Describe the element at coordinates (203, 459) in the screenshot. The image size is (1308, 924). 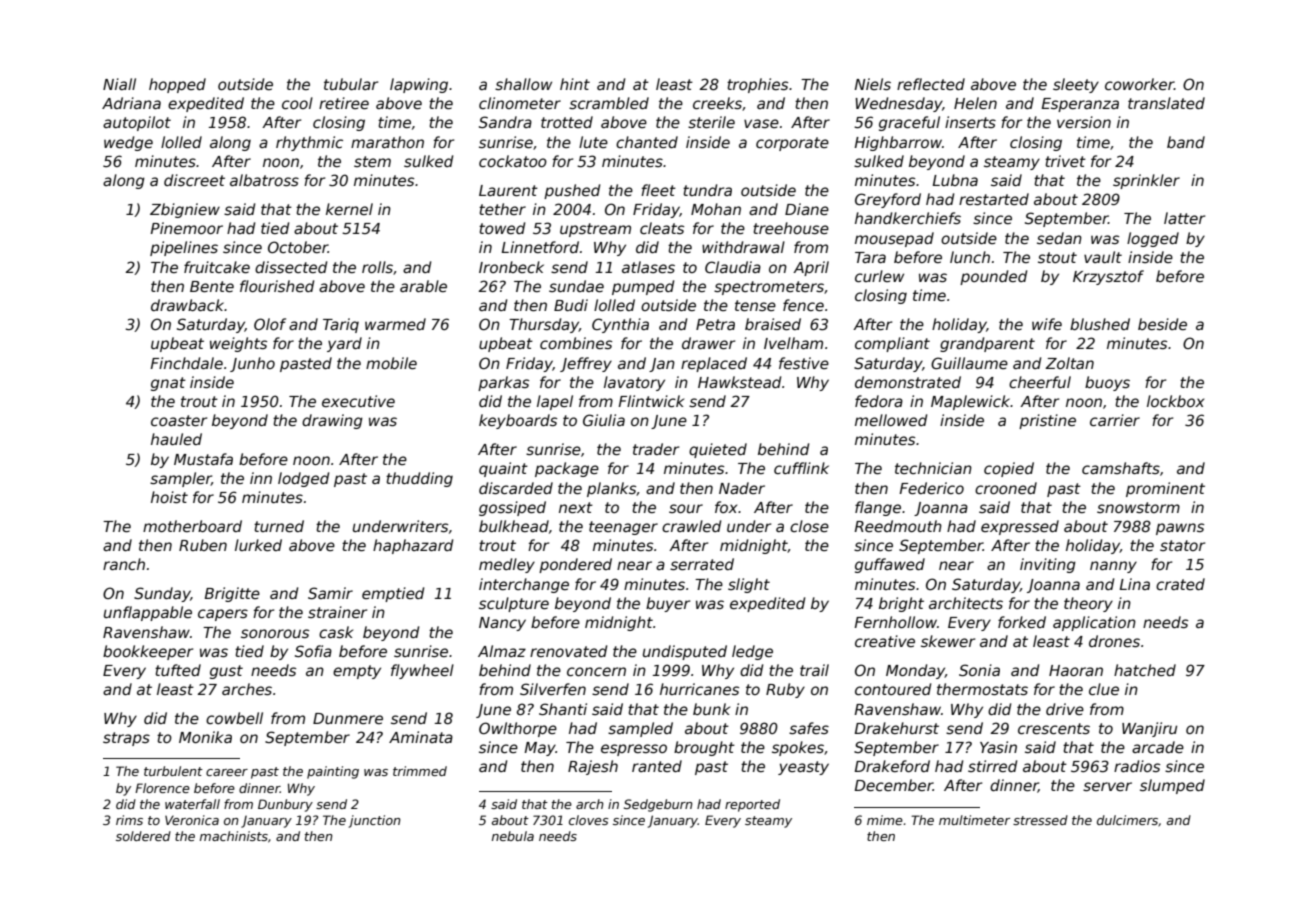
I see `Mustafa` at that location.
